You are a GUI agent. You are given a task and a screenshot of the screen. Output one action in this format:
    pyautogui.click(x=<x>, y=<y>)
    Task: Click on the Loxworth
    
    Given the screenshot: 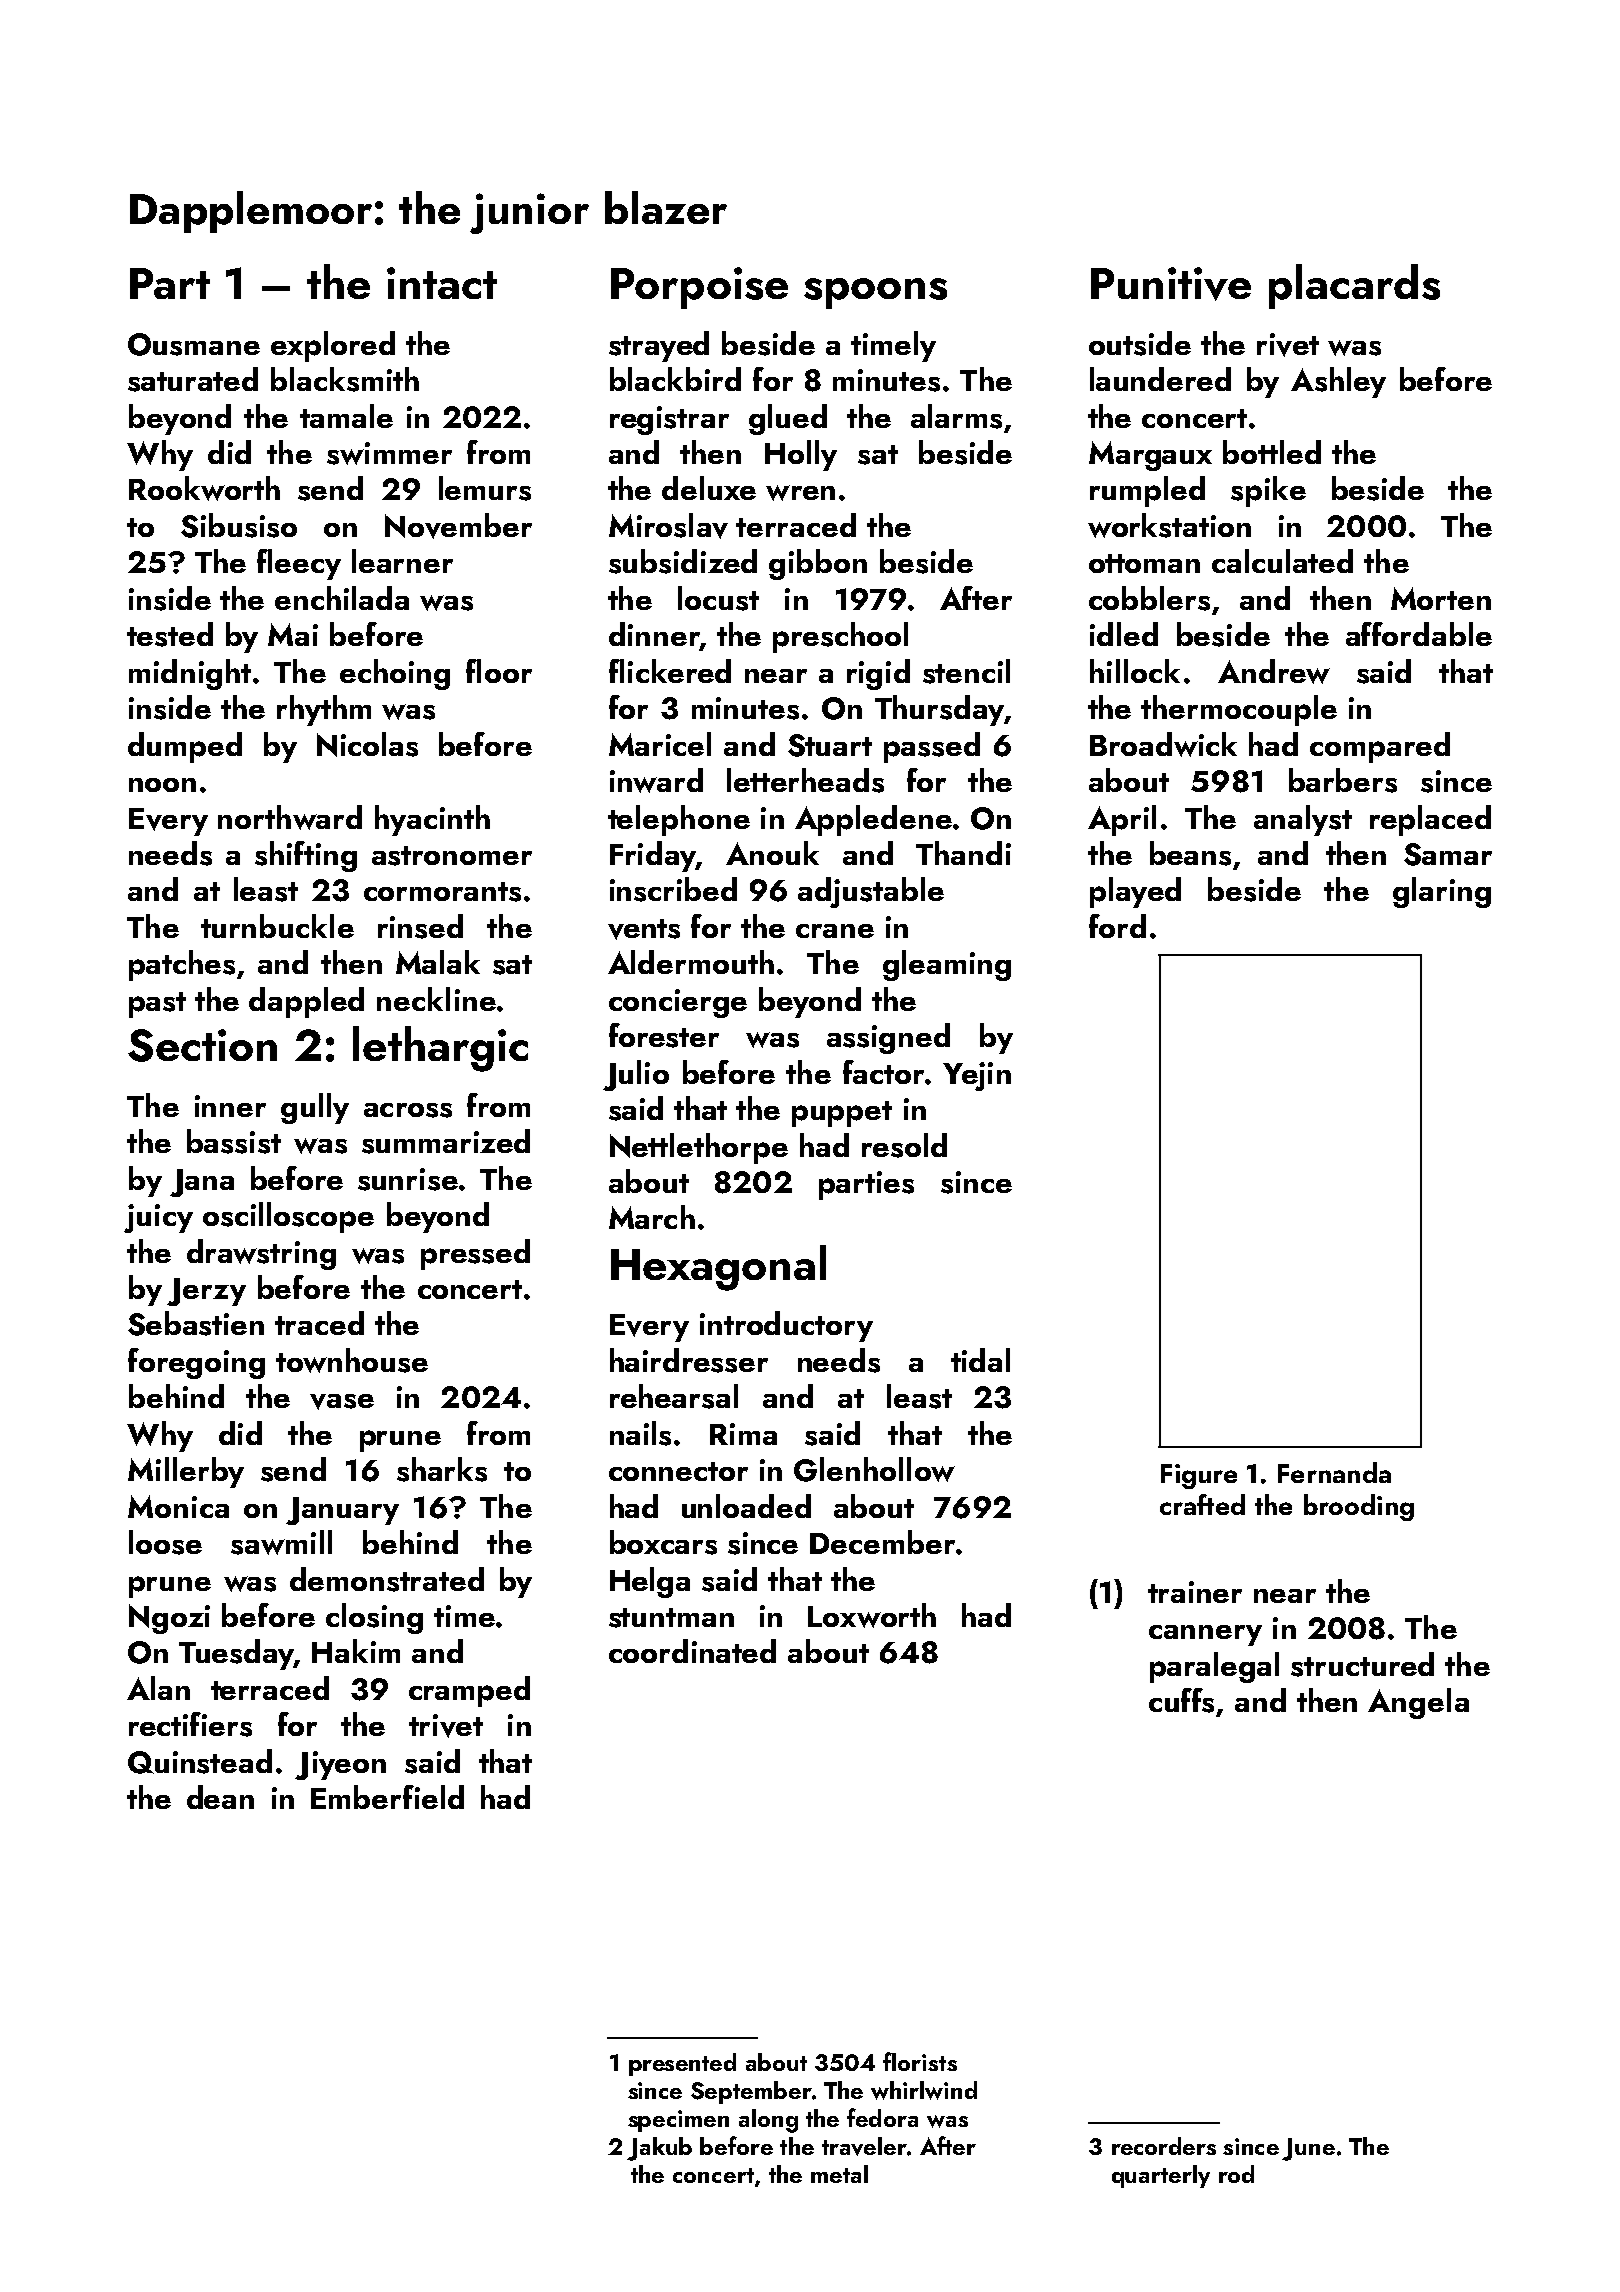 What is the action you would take?
    pyautogui.click(x=872, y=1615)
